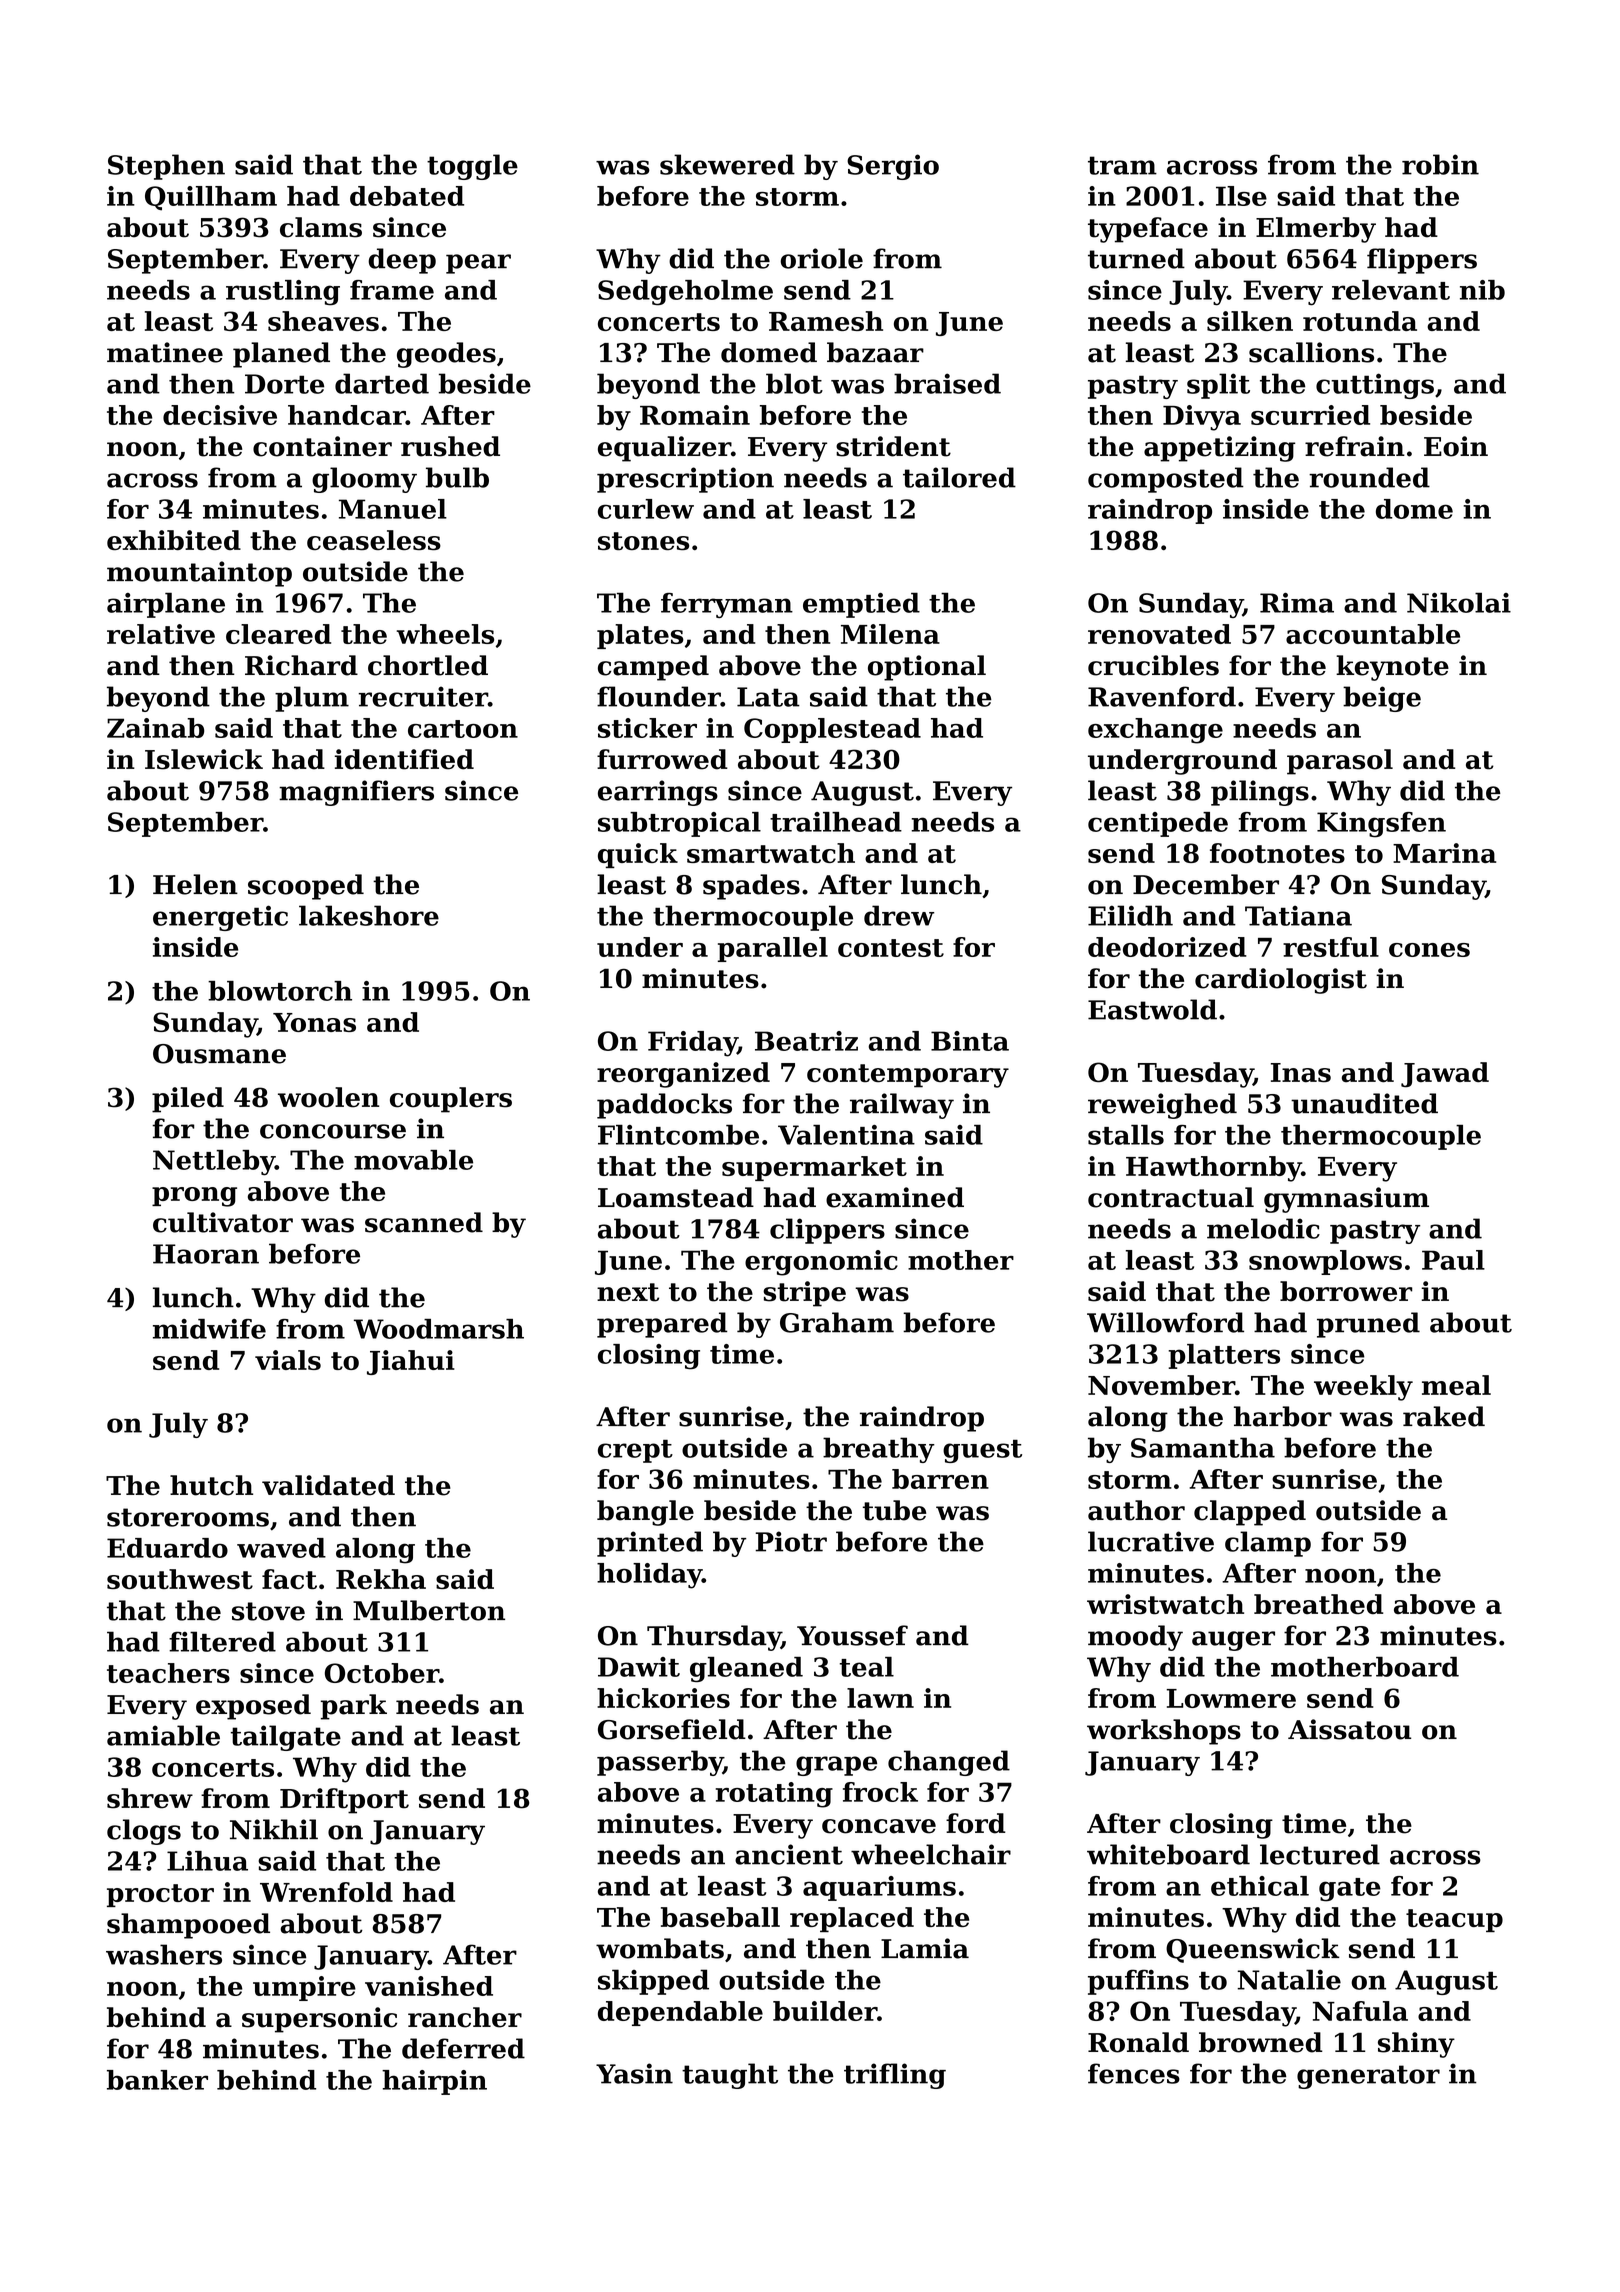 This page has height=2292, width=1620. I want to click on decisive, so click(220, 415).
